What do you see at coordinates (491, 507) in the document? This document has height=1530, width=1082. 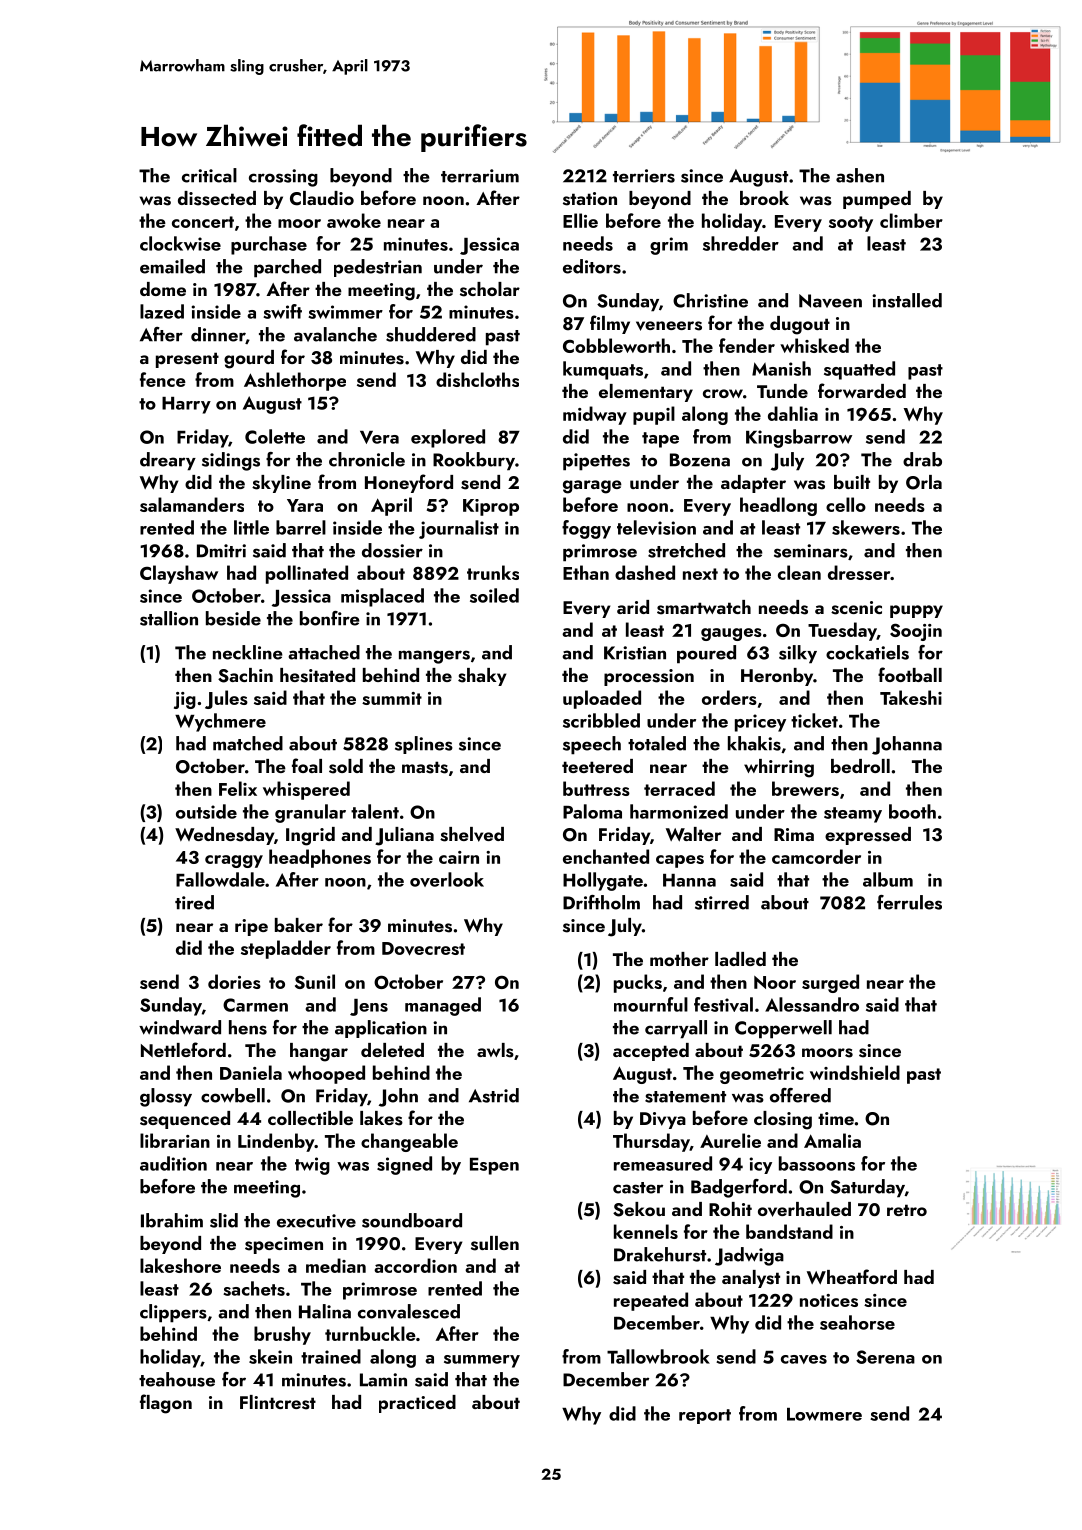 I see `Kiprop` at bounding box center [491, 507].
